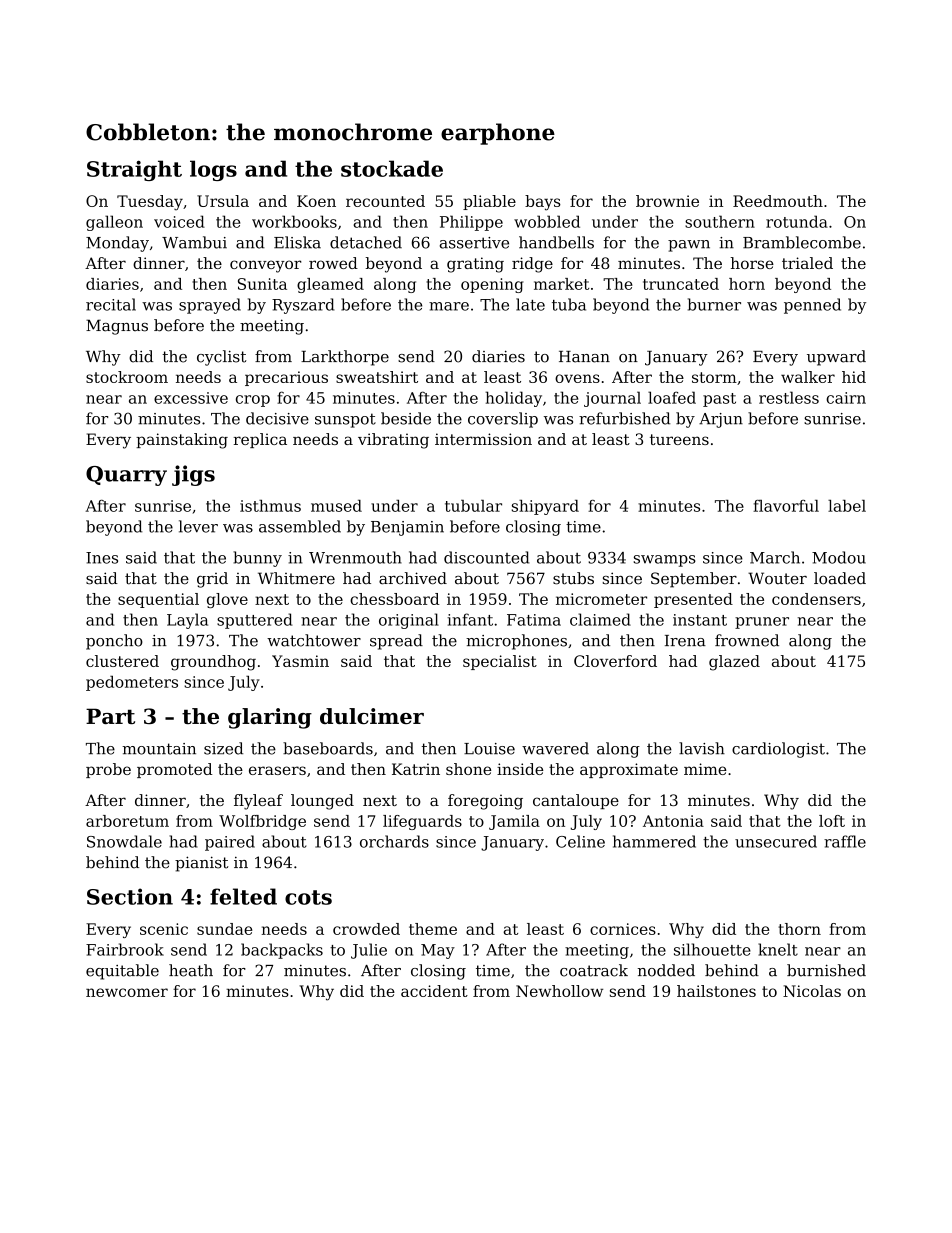 This screenshot has height=1233, width=952. What do you see at coordinates (812, 991) in the screenshot?
I see `Nicolas` at bounding box center [812, 991].
